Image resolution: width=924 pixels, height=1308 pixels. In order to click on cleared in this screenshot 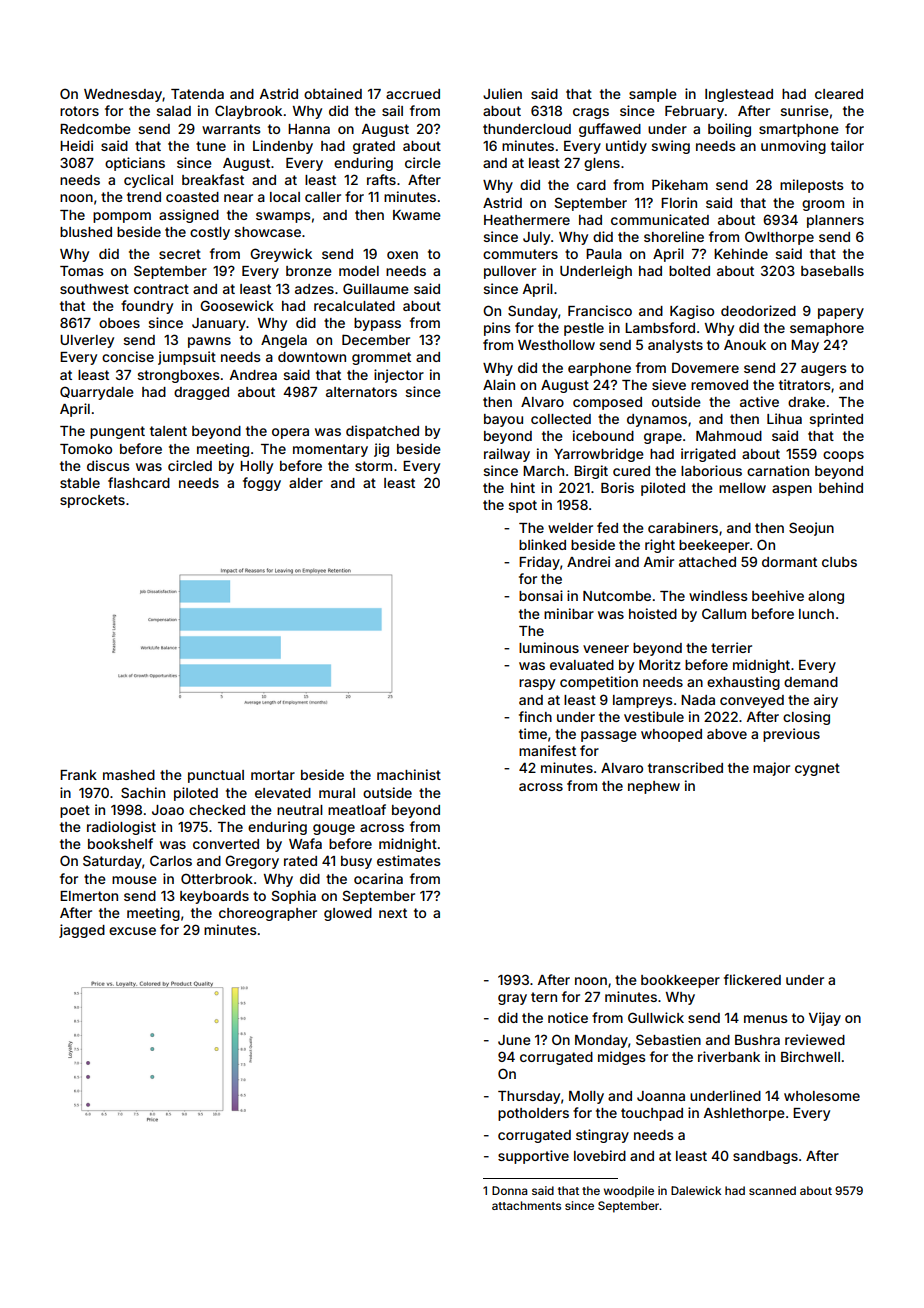, I will do `click(839, 94)`.
